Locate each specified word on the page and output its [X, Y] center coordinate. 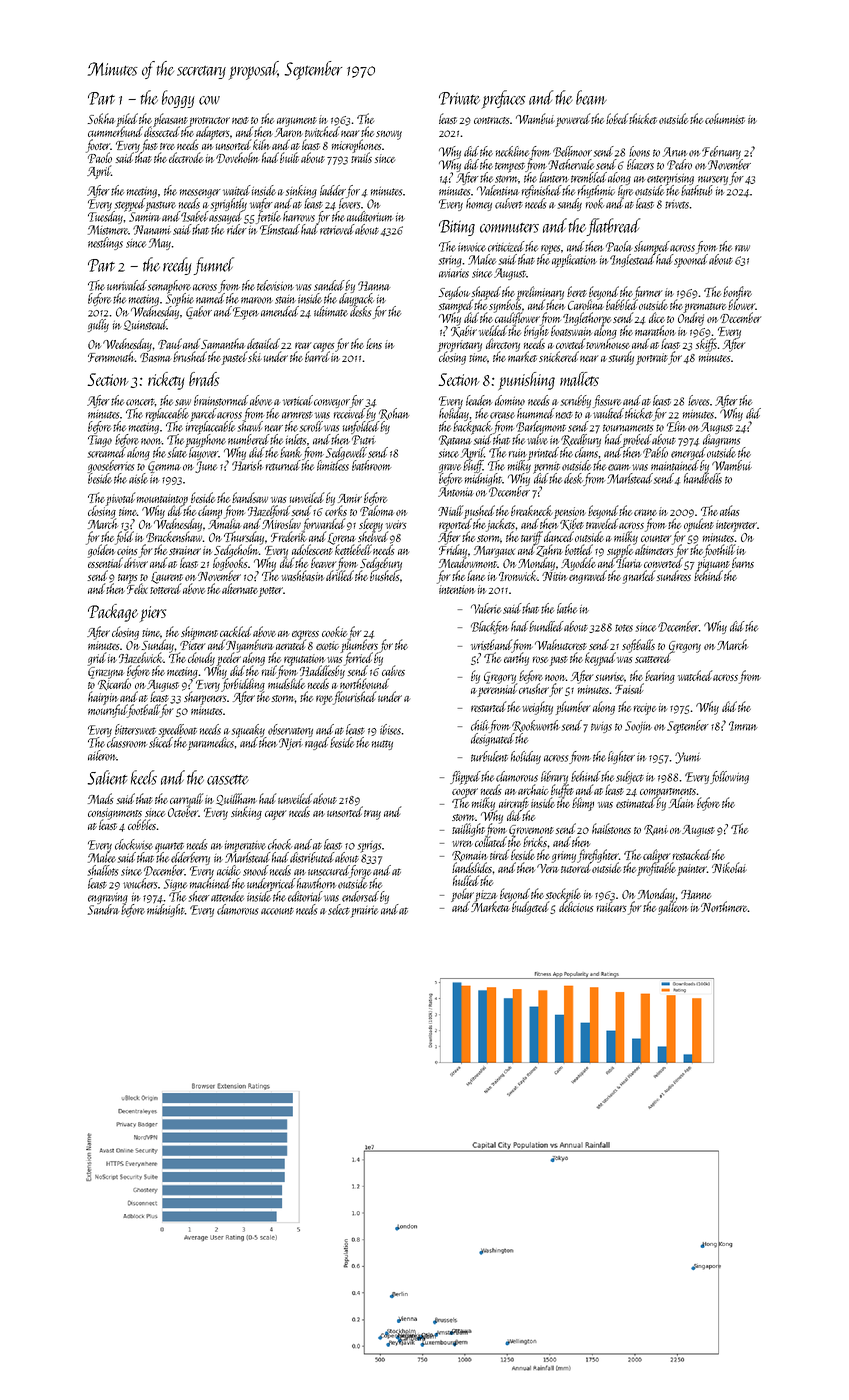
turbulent [489, 756]
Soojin [638, 727]
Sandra [104, 909]
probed [637, 440]
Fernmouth [111, 356]
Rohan [394, 414]
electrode [186, 157]
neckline [512, 151]
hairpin [104, 698]
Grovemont [531, 830]
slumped [652, 247]
